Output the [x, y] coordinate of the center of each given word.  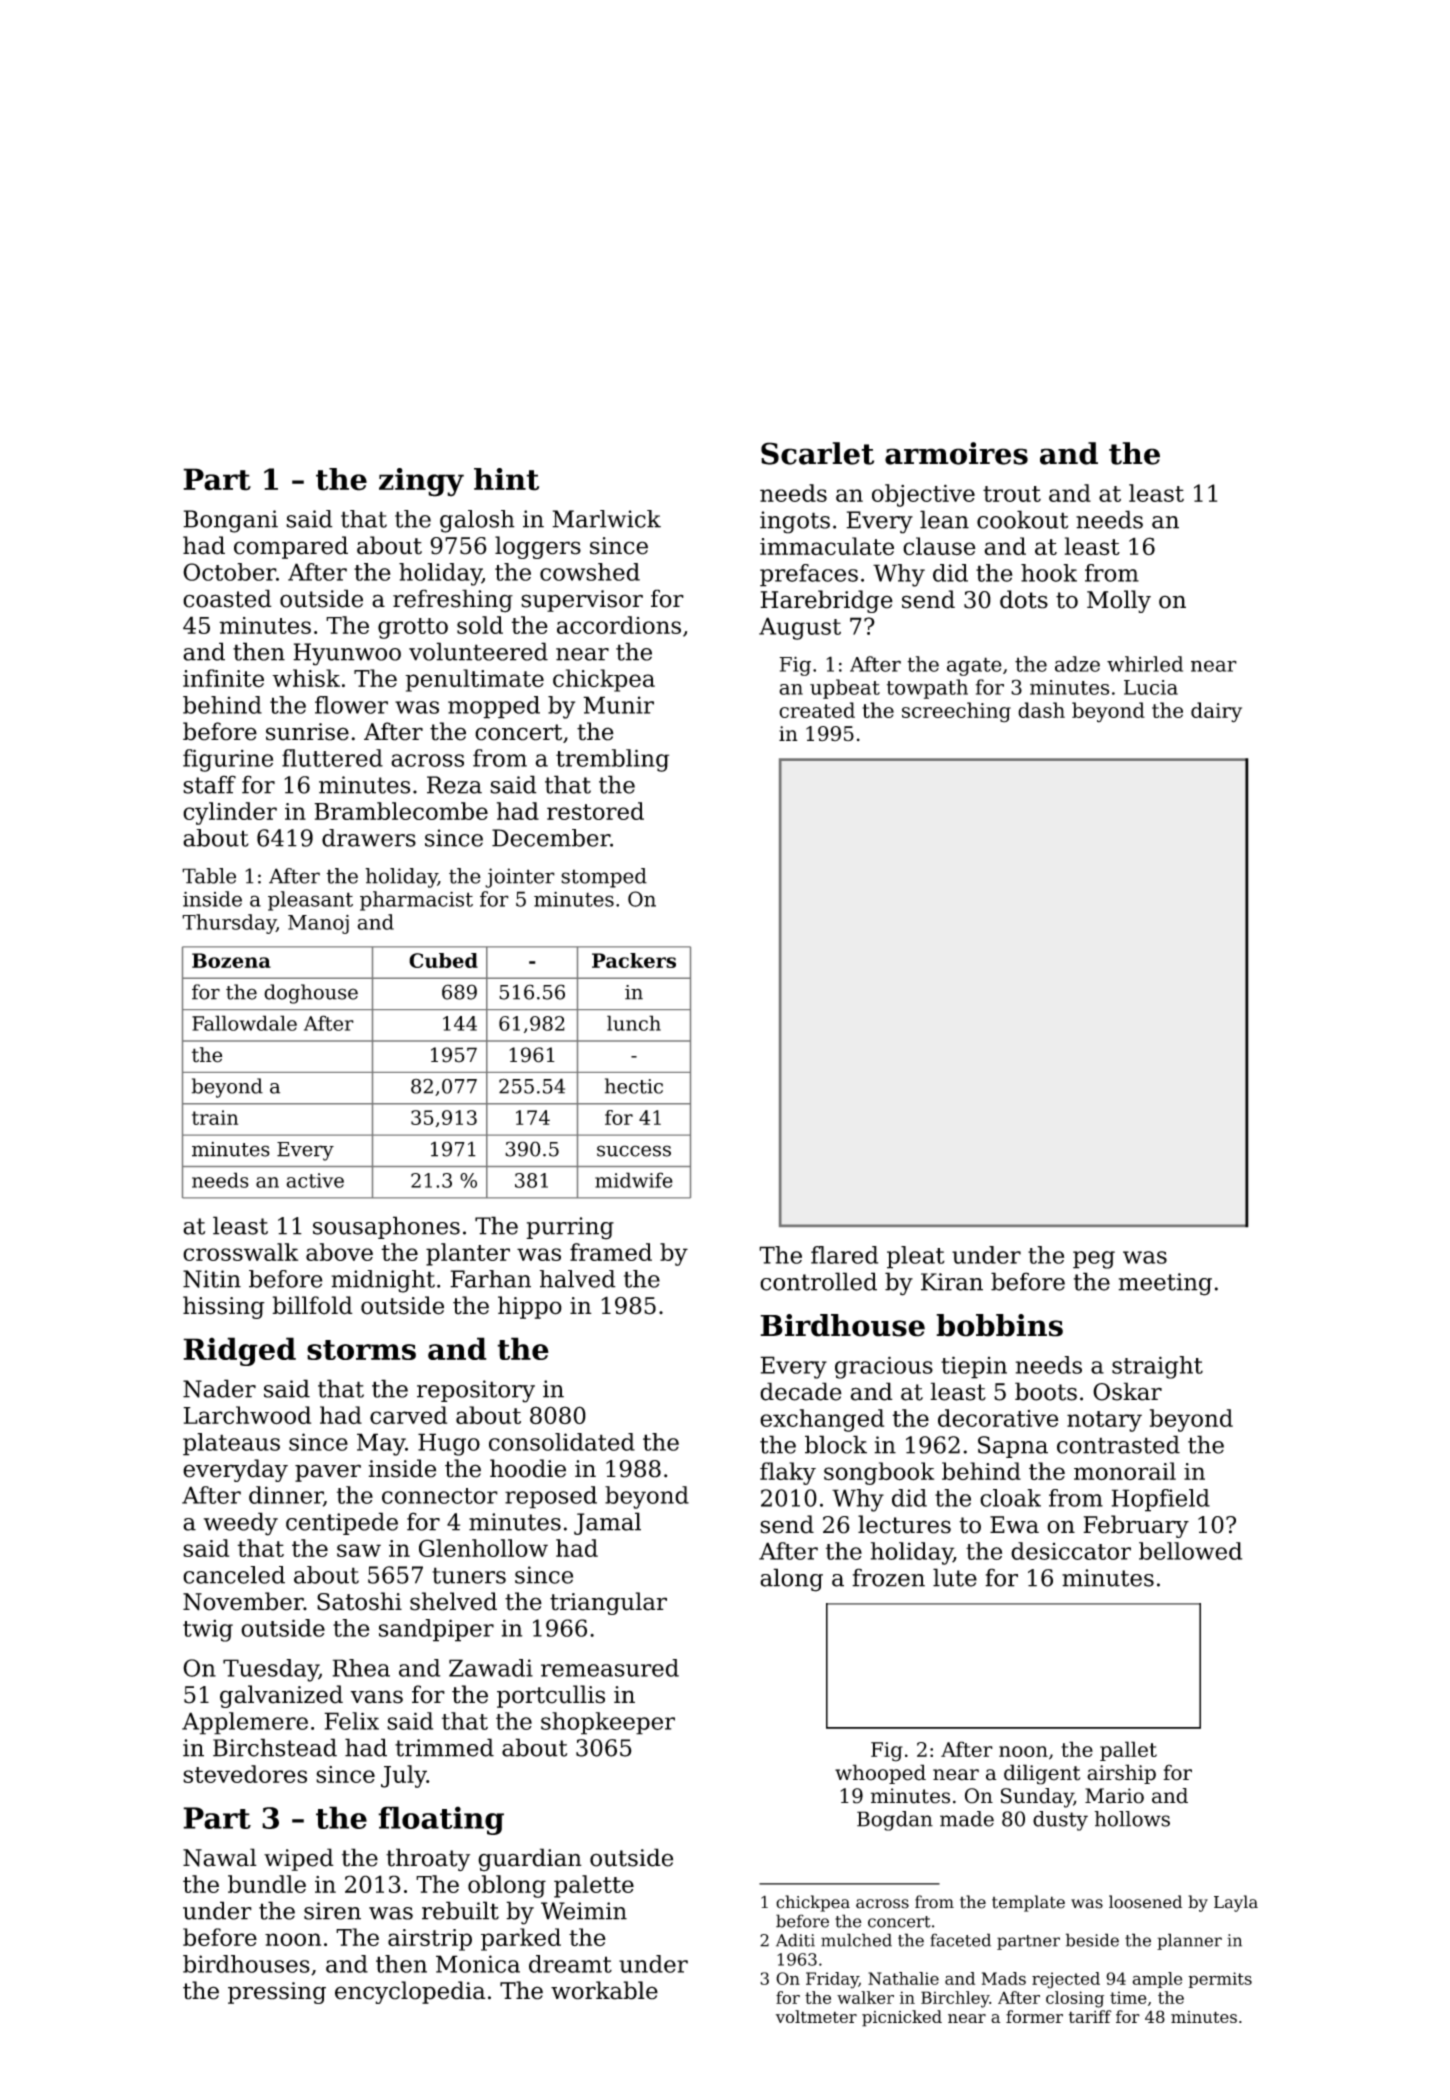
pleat [916, 1257]
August [800, 628]
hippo [530, 1307]
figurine [228, 760]
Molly [1119, 601]
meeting [1165, 1284]
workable [604, 1990]
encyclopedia [410, 1992]
